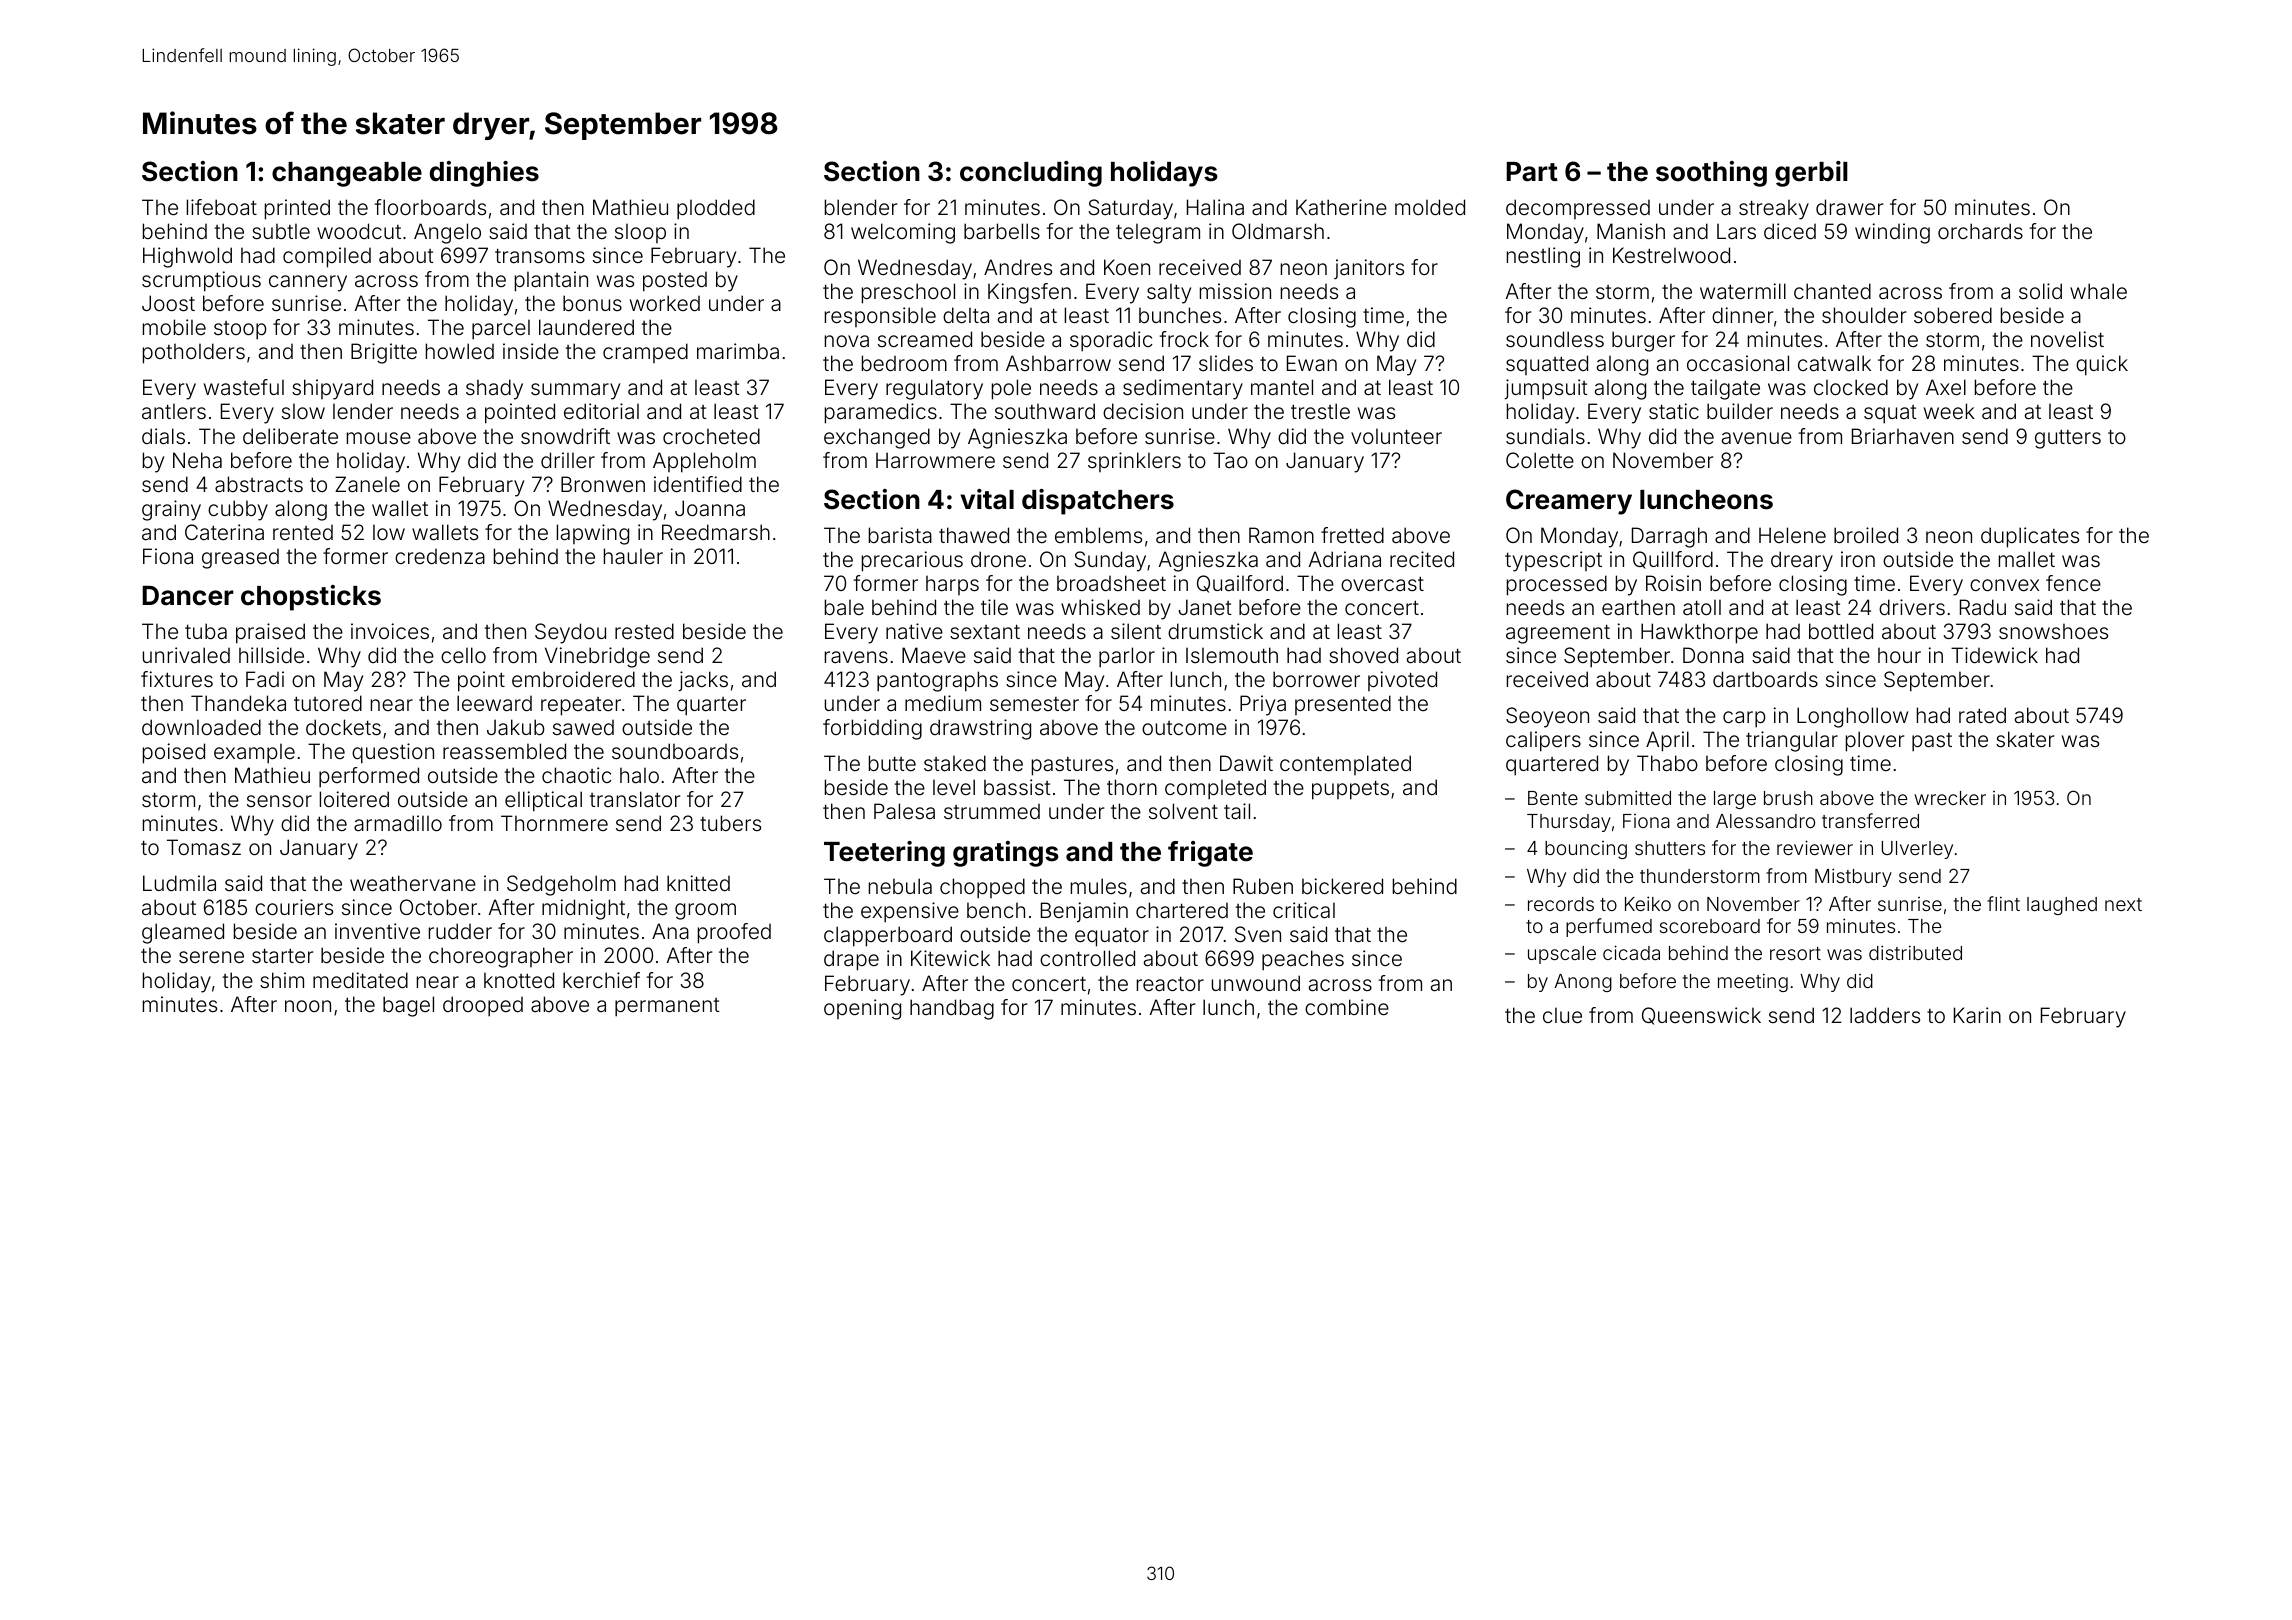 Image resolution: width=2292 pixels, height=1620 pixels. What do you see at coordinates (484, 174) in the screenshot?
I see `dinghies` at bounding box center [484, 174].
